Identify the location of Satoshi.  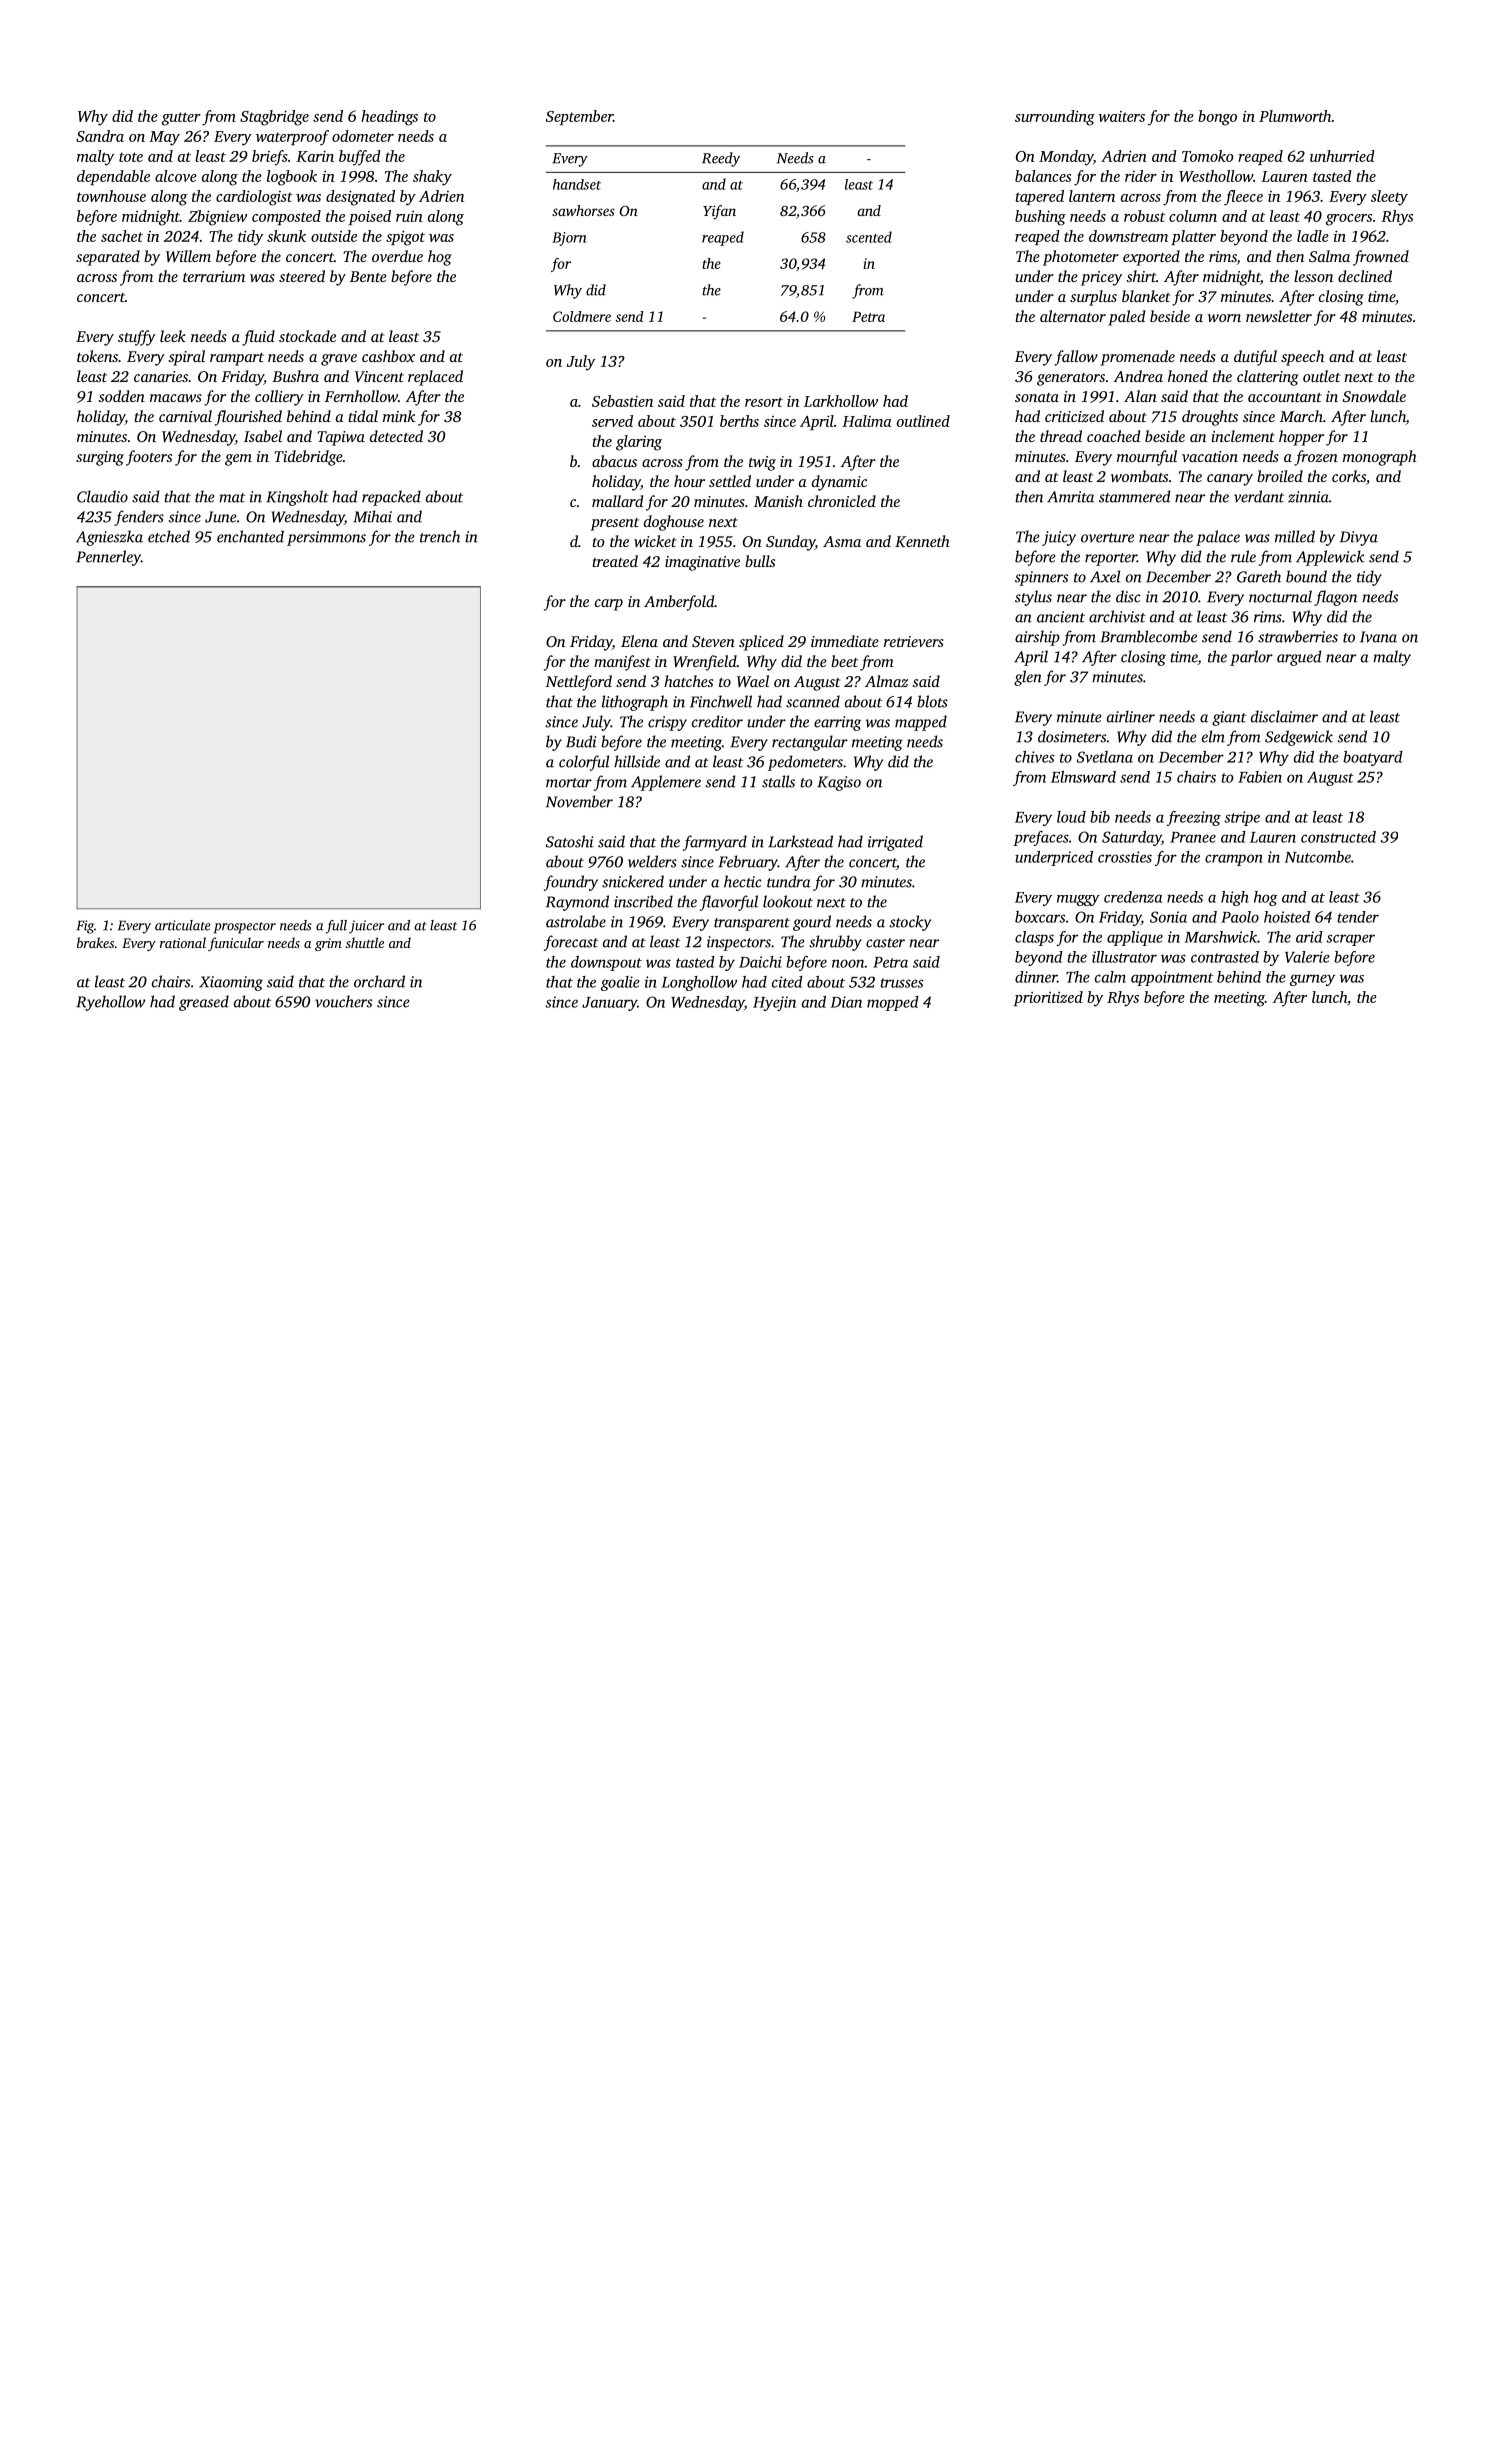
(570, 841).
